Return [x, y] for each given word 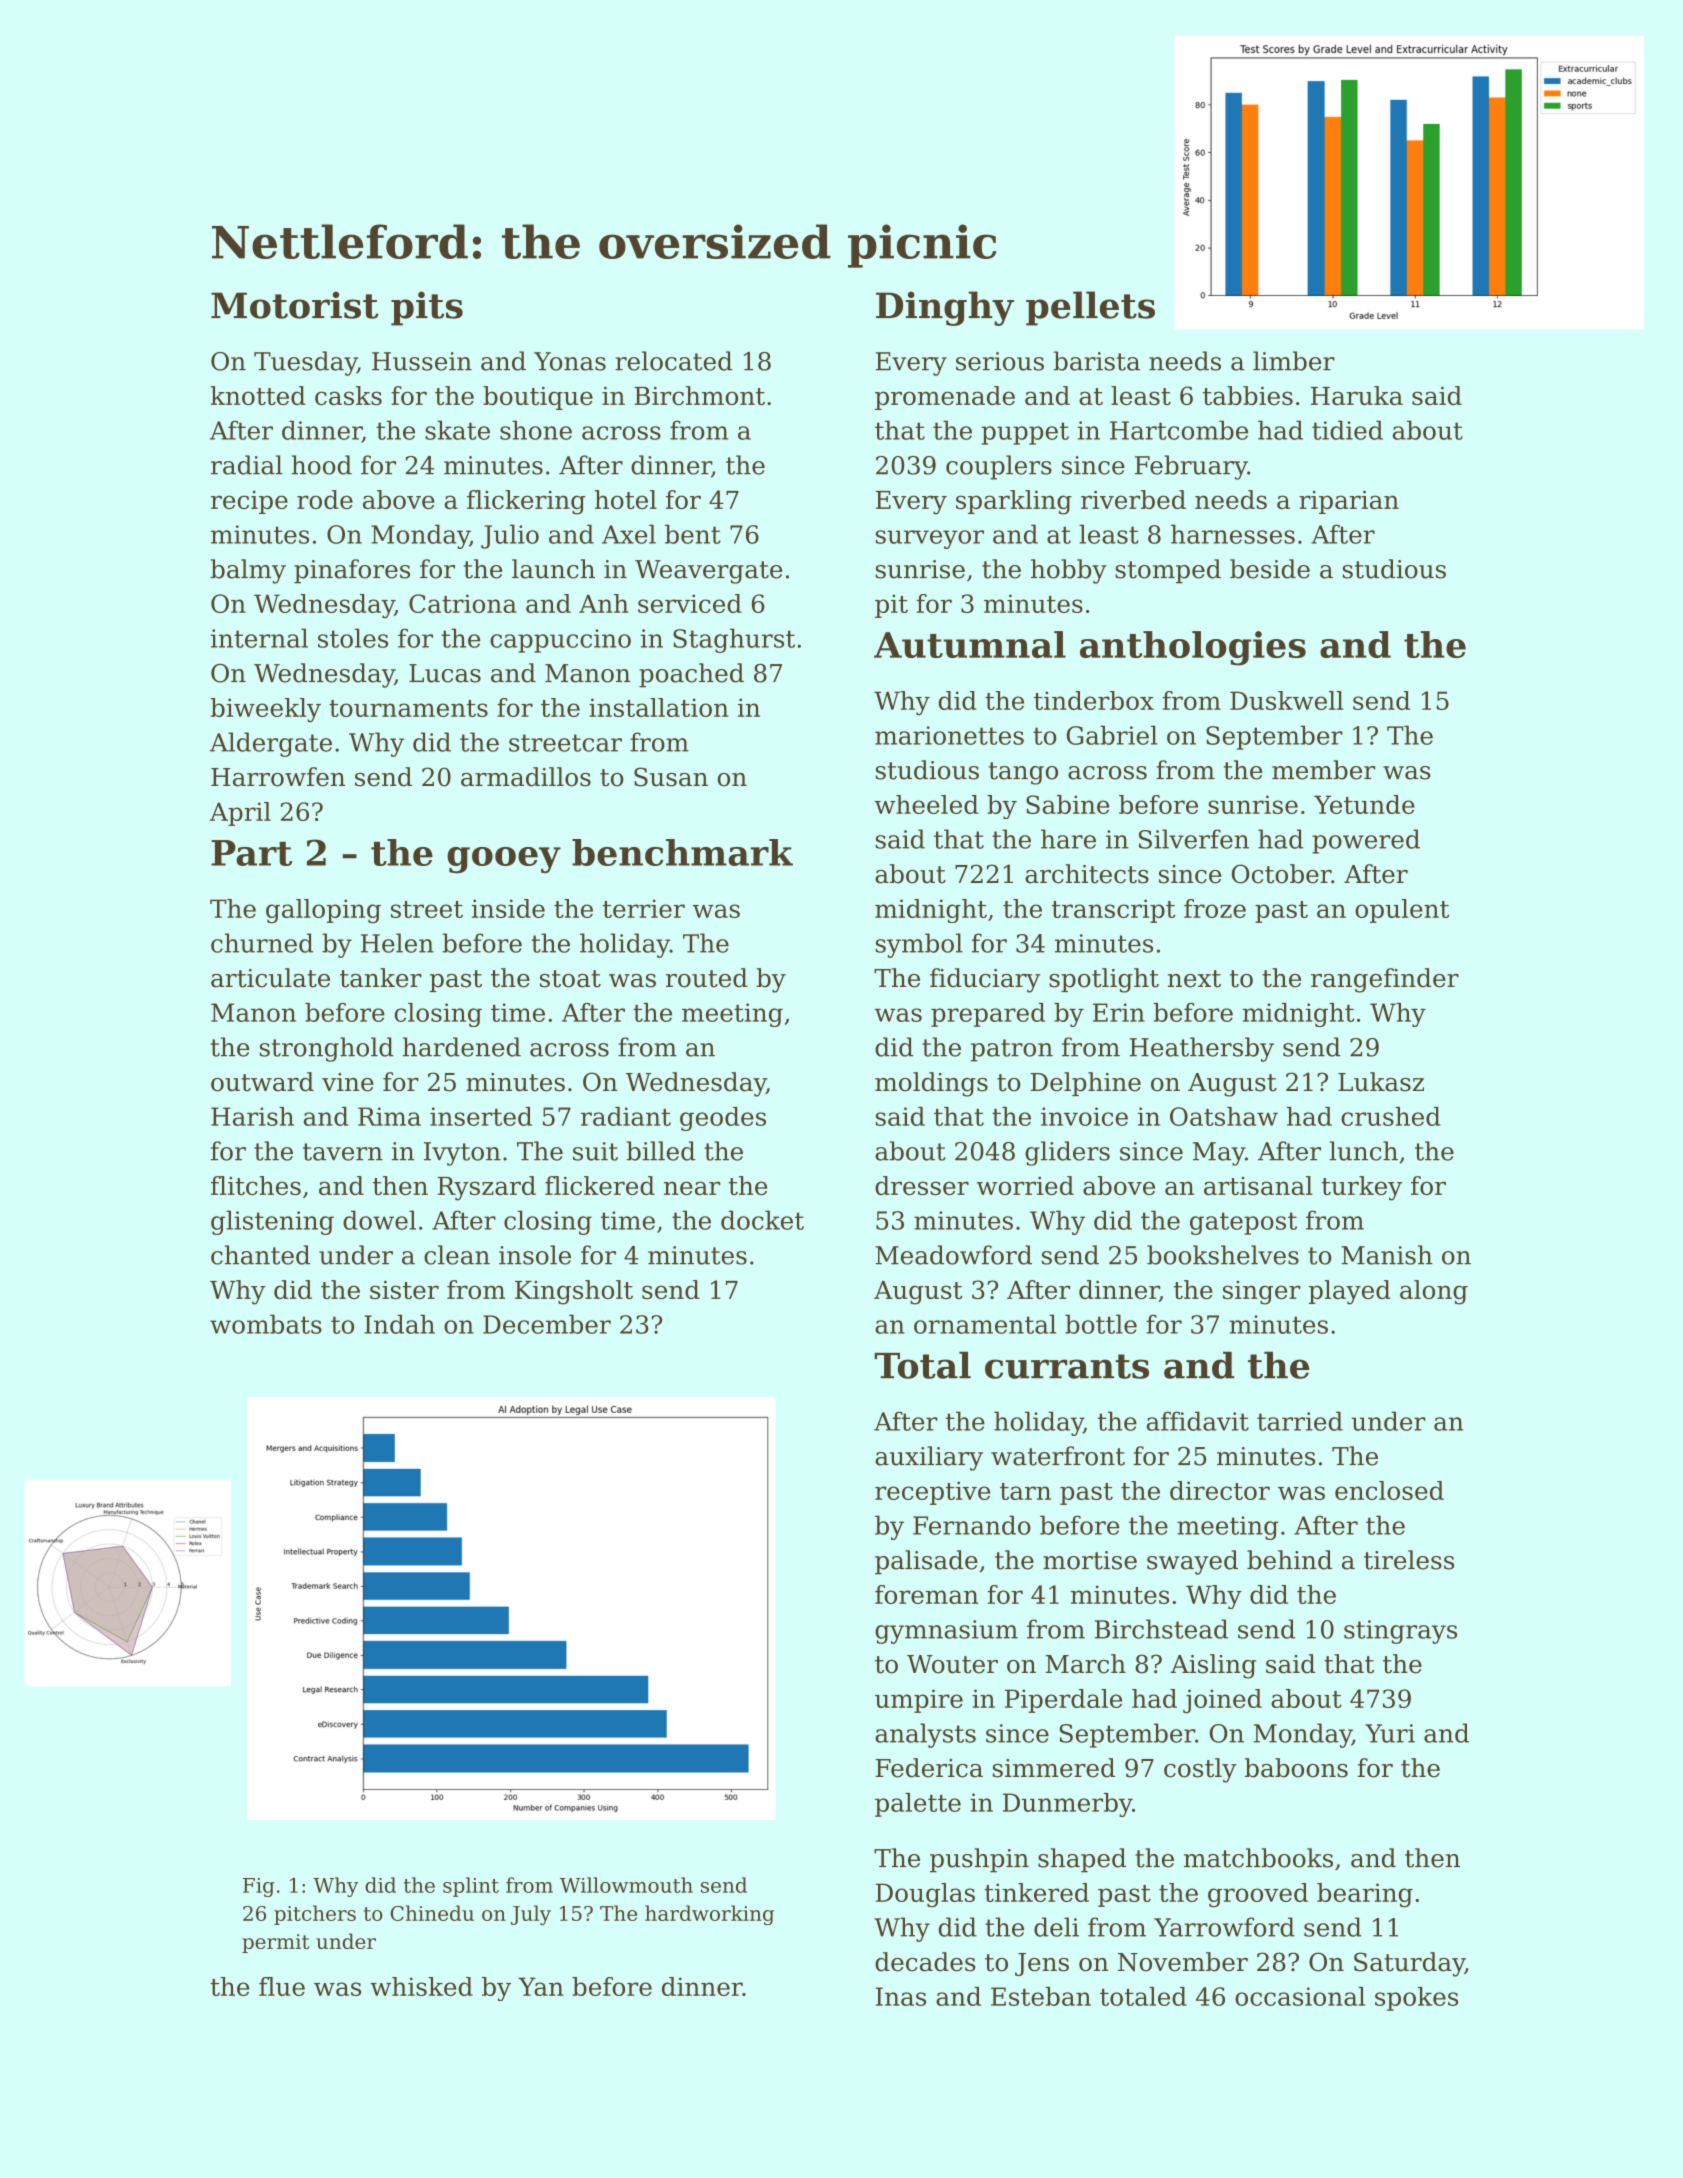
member [1323, 770]
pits [427, 308]
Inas [901, 1996]
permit [275, 1943]
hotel [626, 499]
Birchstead [1161, 1629]
